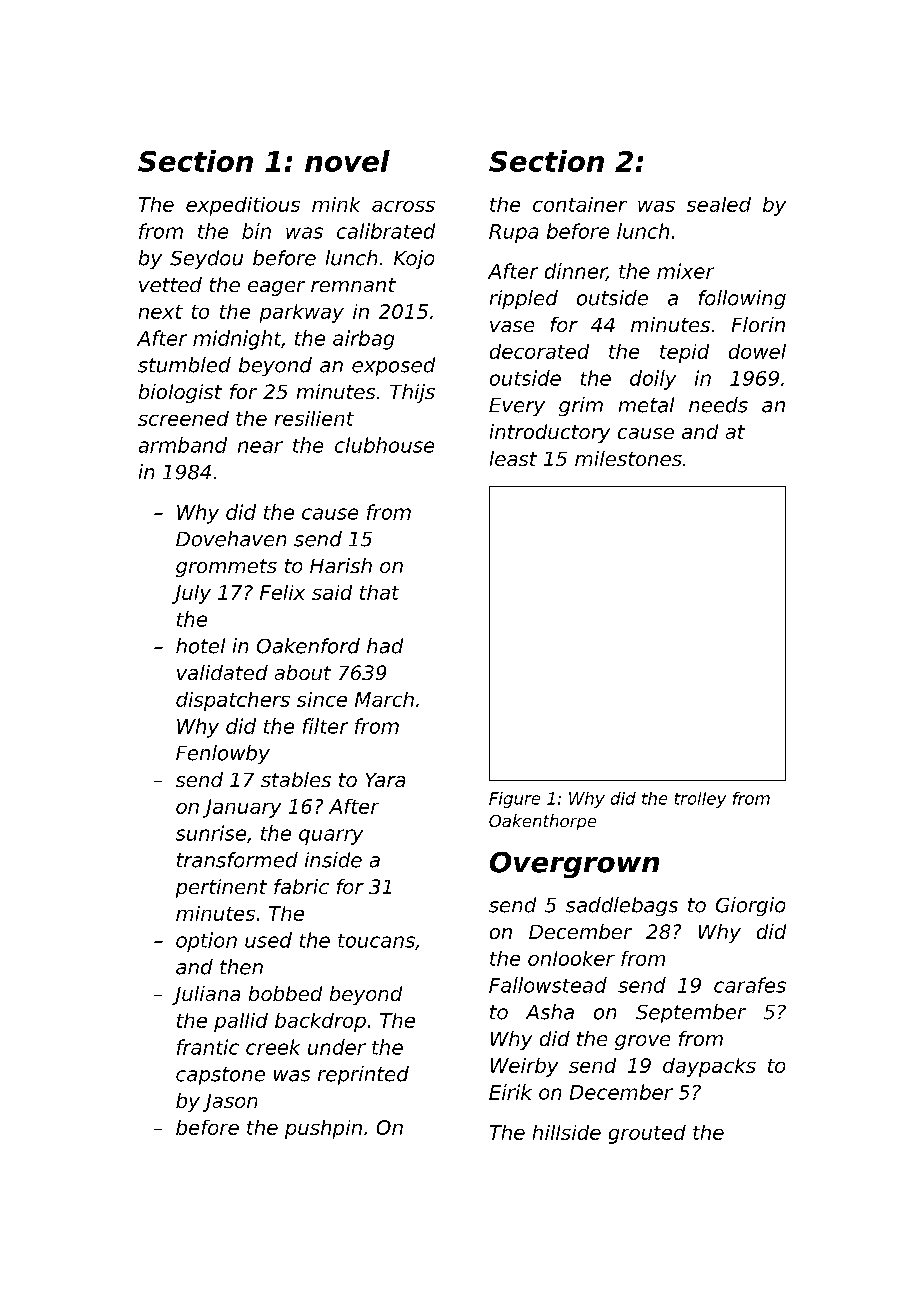 This page has height=1311, width=924. I want to click on milestones, so click(628, 458).
